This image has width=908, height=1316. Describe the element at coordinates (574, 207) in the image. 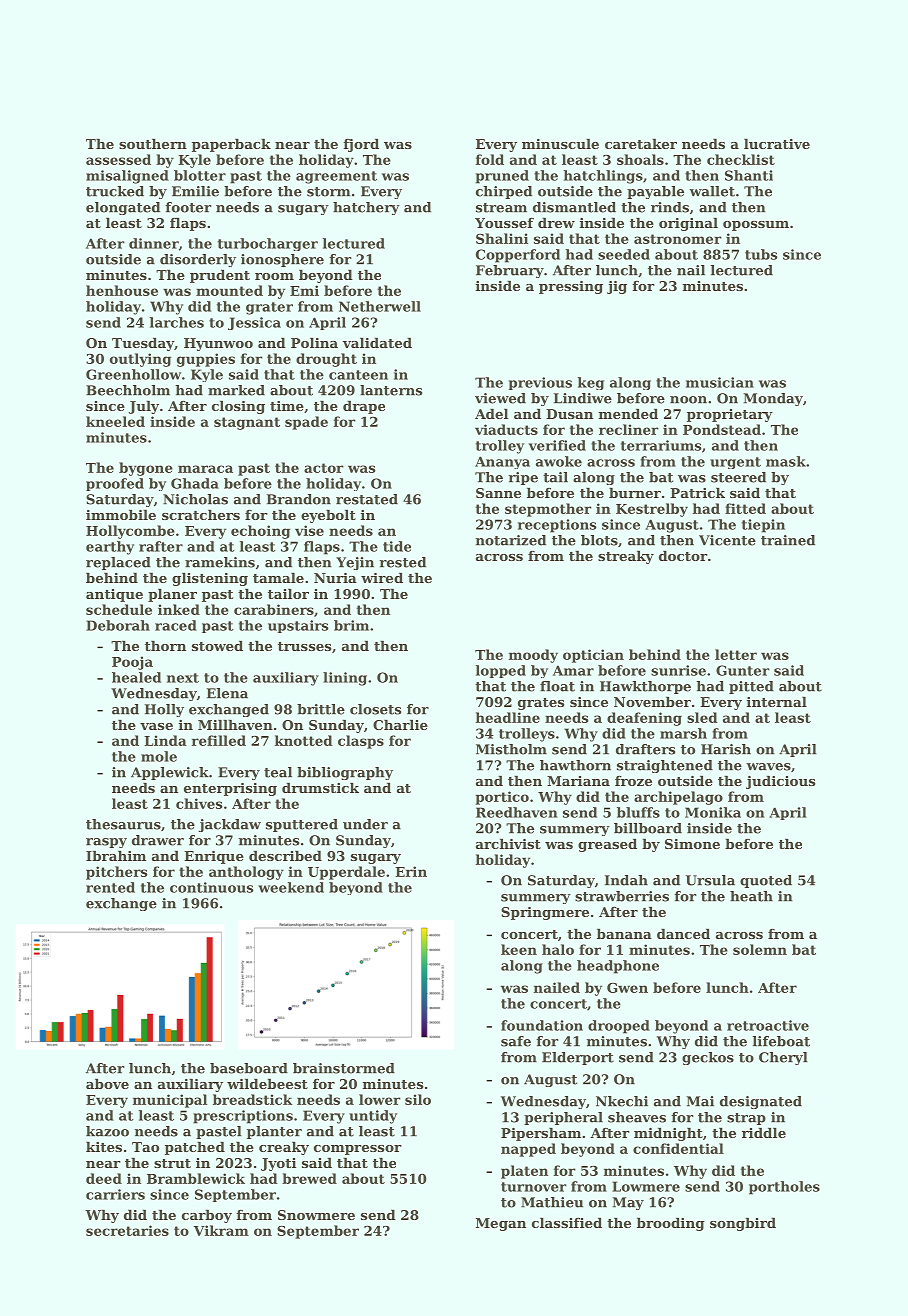

I see `dismantled` at that location.
